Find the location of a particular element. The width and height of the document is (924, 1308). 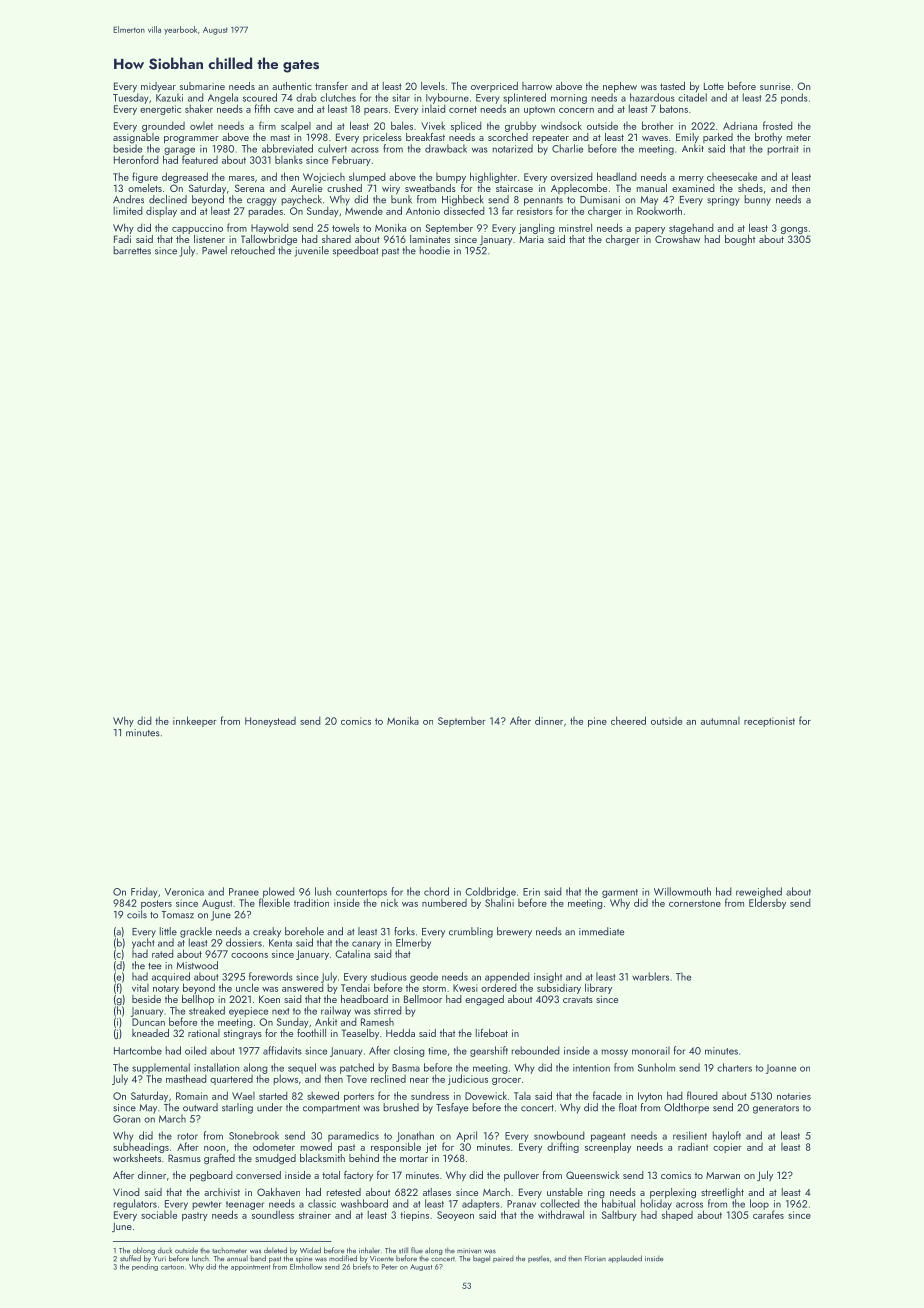

pending is located at coordinates (145, 1267).
